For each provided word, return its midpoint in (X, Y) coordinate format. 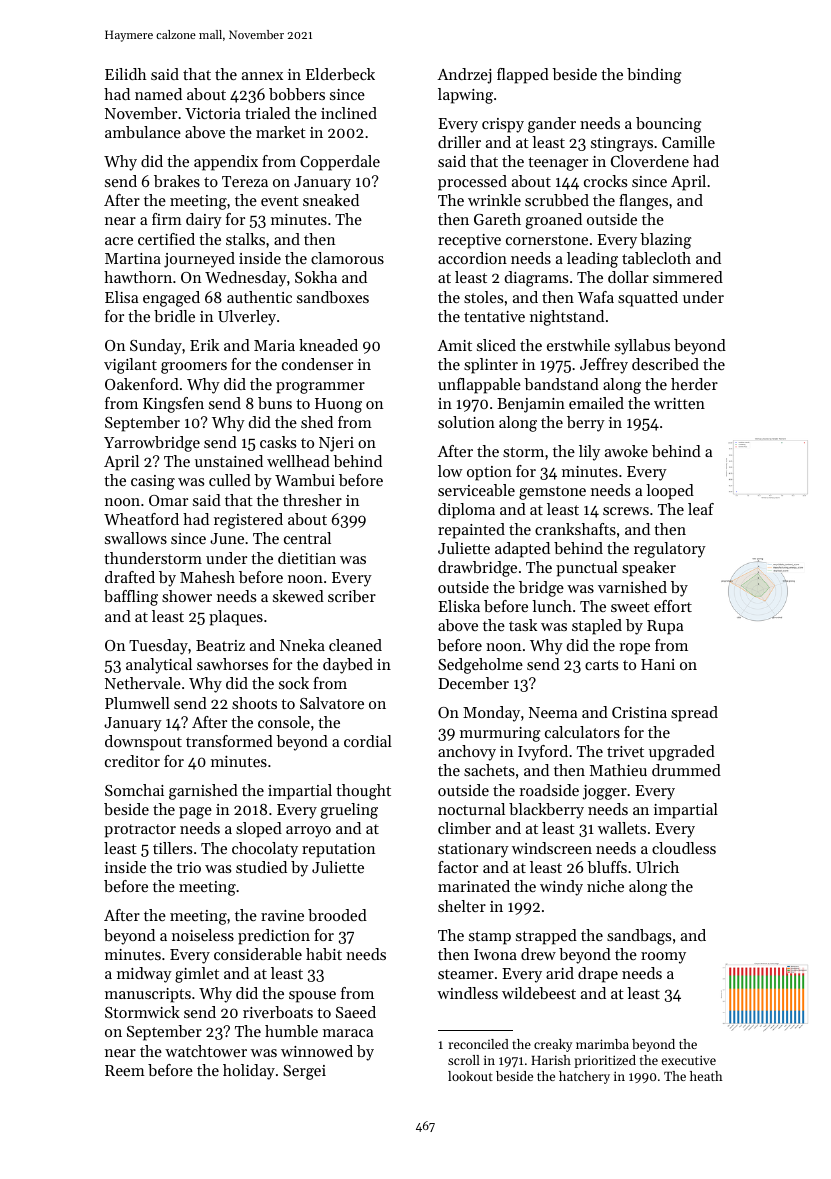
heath (706, 1076)
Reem (125, 1070)
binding (654, 76)
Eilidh (125, 74)
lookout (470, 1076)
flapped (523, 76)
